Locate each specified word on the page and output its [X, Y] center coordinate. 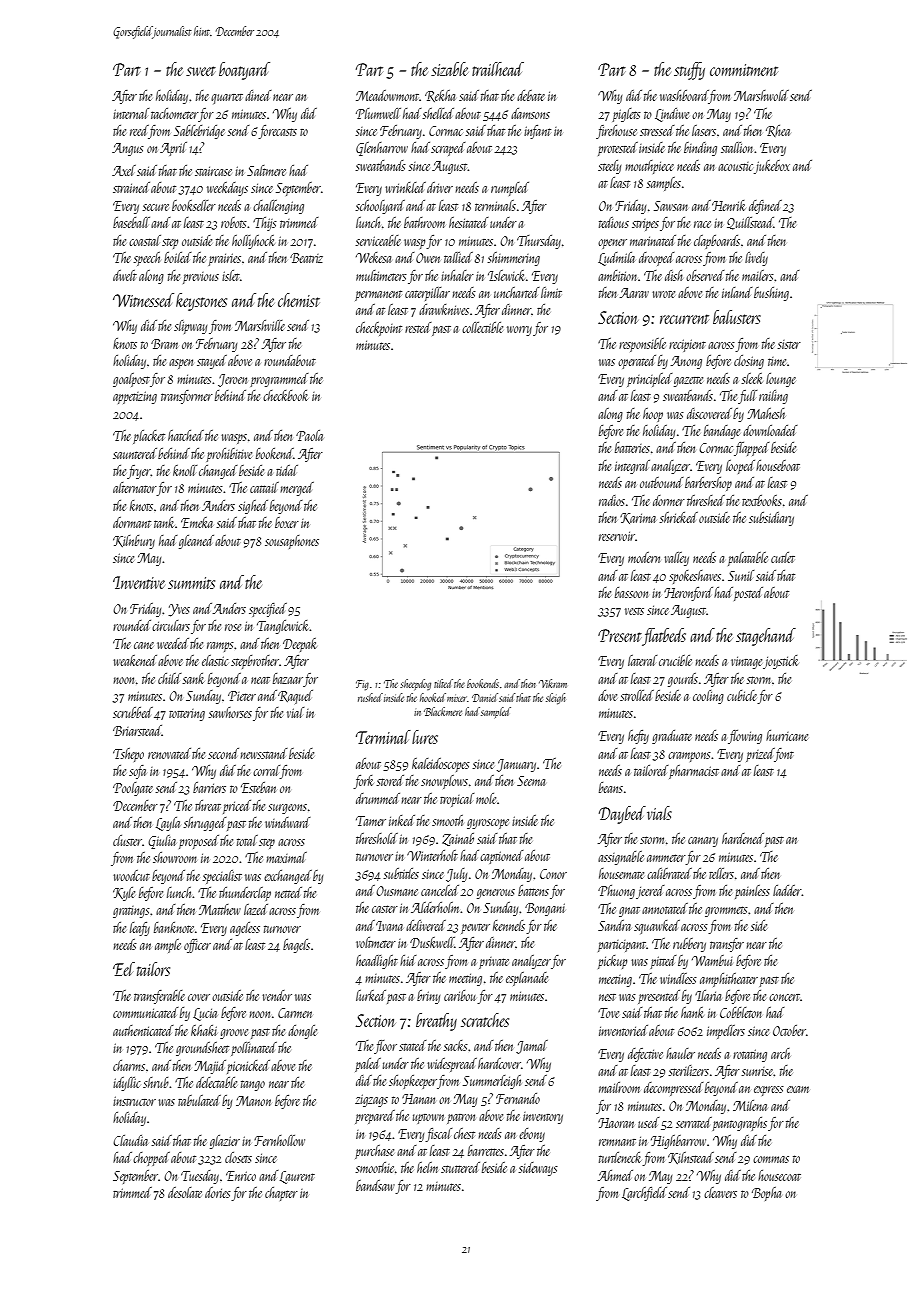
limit [551, 292]
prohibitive [229, 455]
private [494, 963]
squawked [657, 927]
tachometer [174, 113]
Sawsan [671, 206]
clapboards [717, 242]
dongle [302, 1032]
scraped [448, 149]
